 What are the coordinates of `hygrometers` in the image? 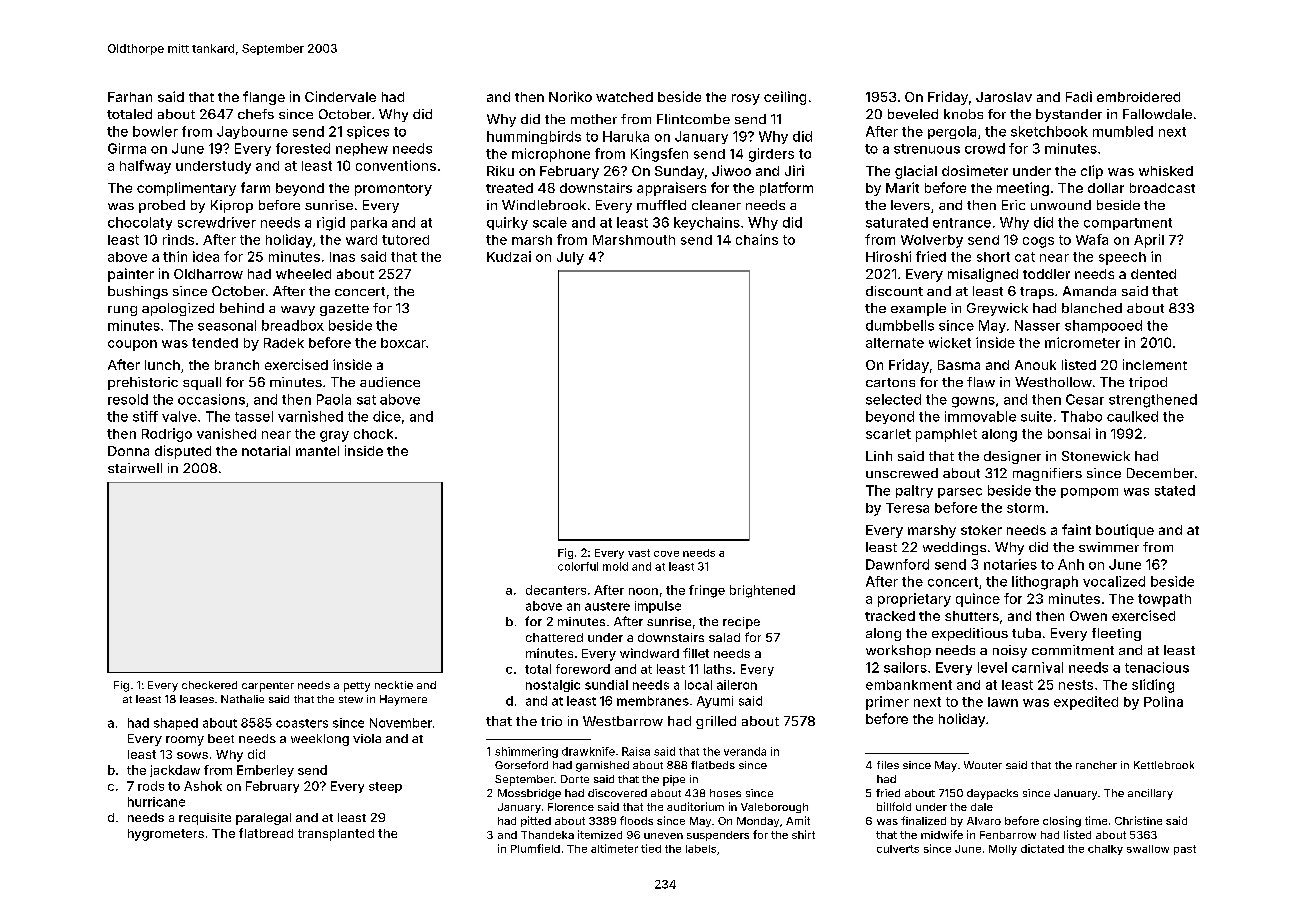 It's located at (166, 835).
